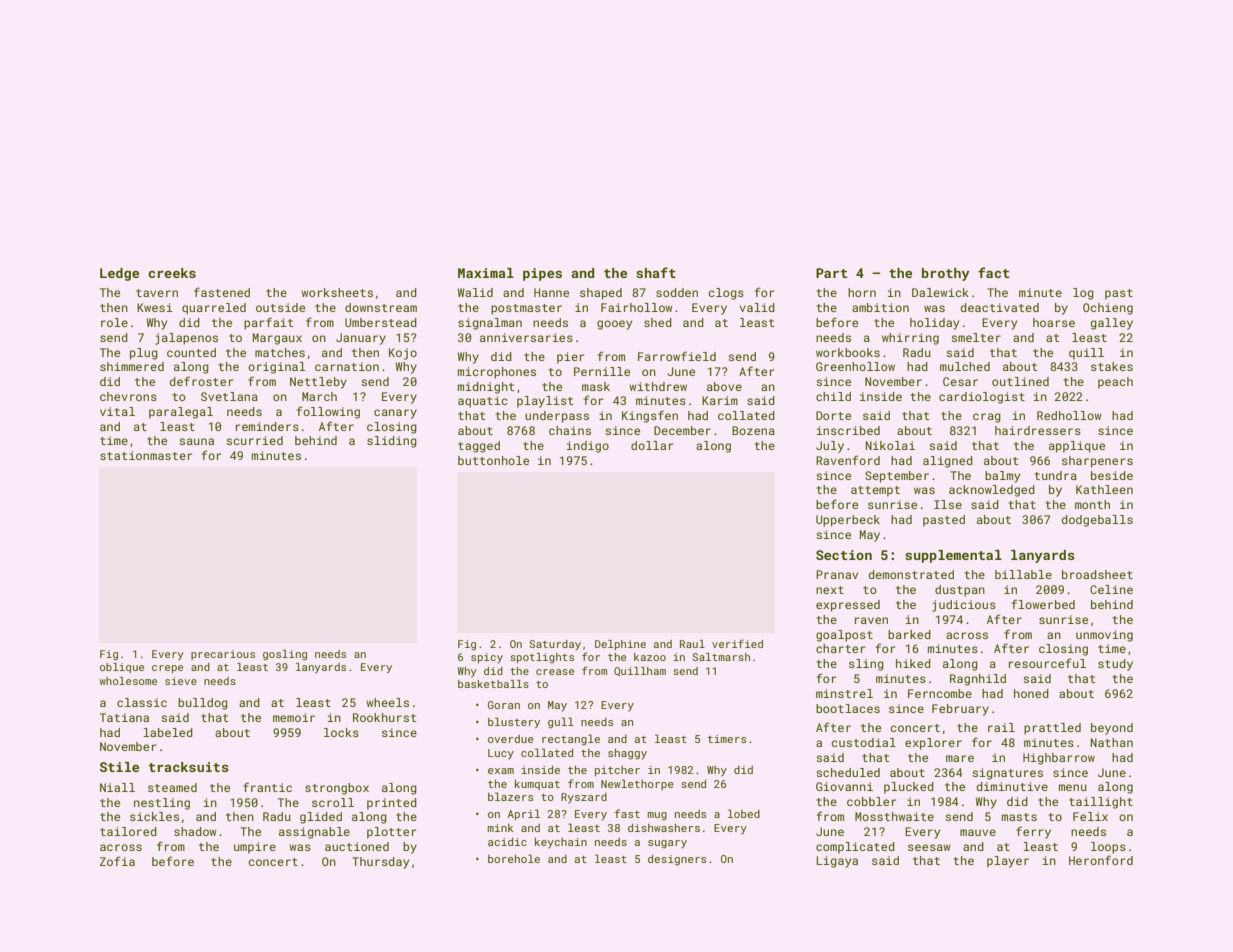 The width and height of the screenshot is (1233, 952). I want to click on scurried, so click(254, 440).
